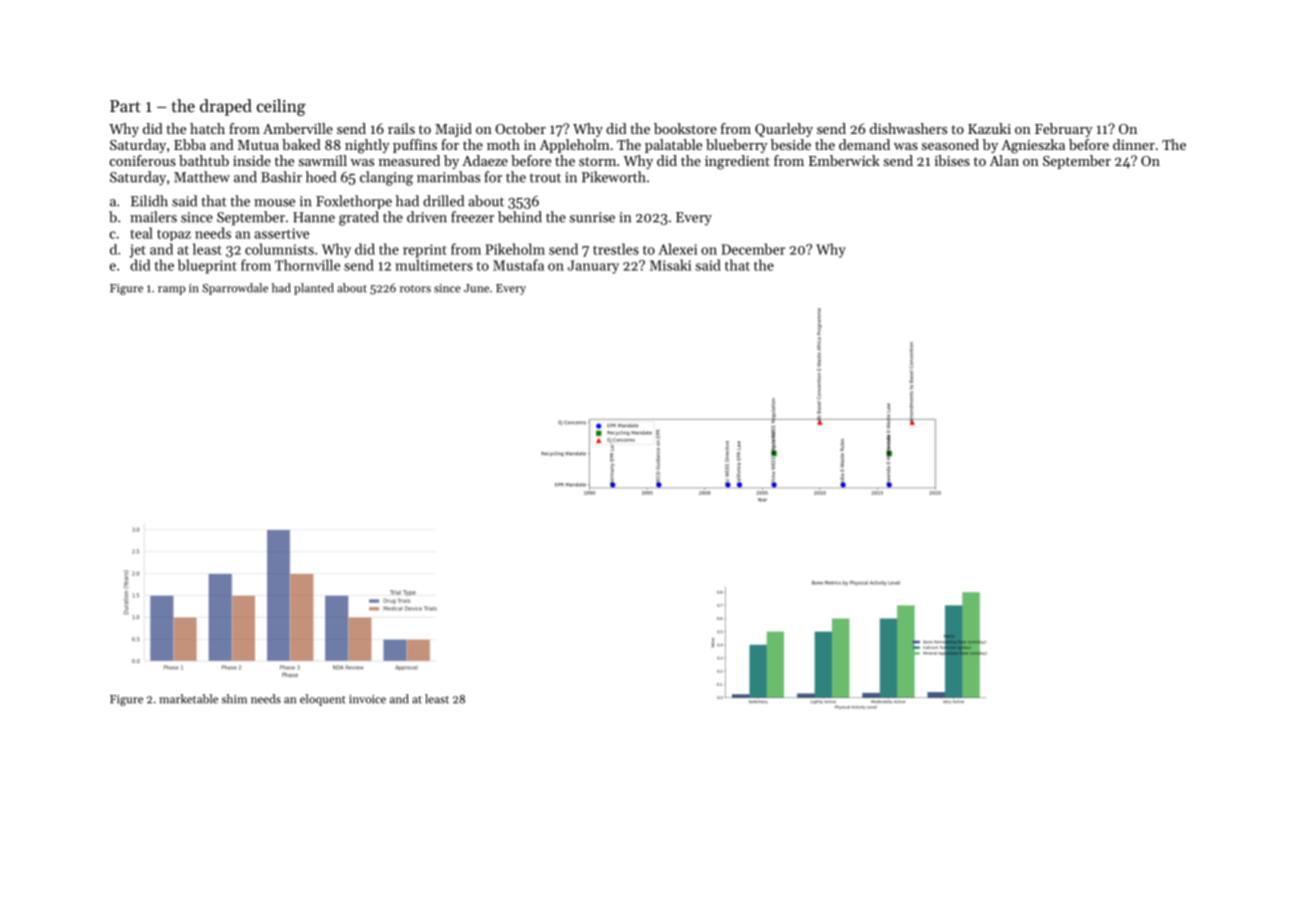 Image resolution: width=1308 pixels, height=924 pixels. What do you see at coordinates (281, 107) in the image?
I see `ceiling` at bounding box center [281, 107].
